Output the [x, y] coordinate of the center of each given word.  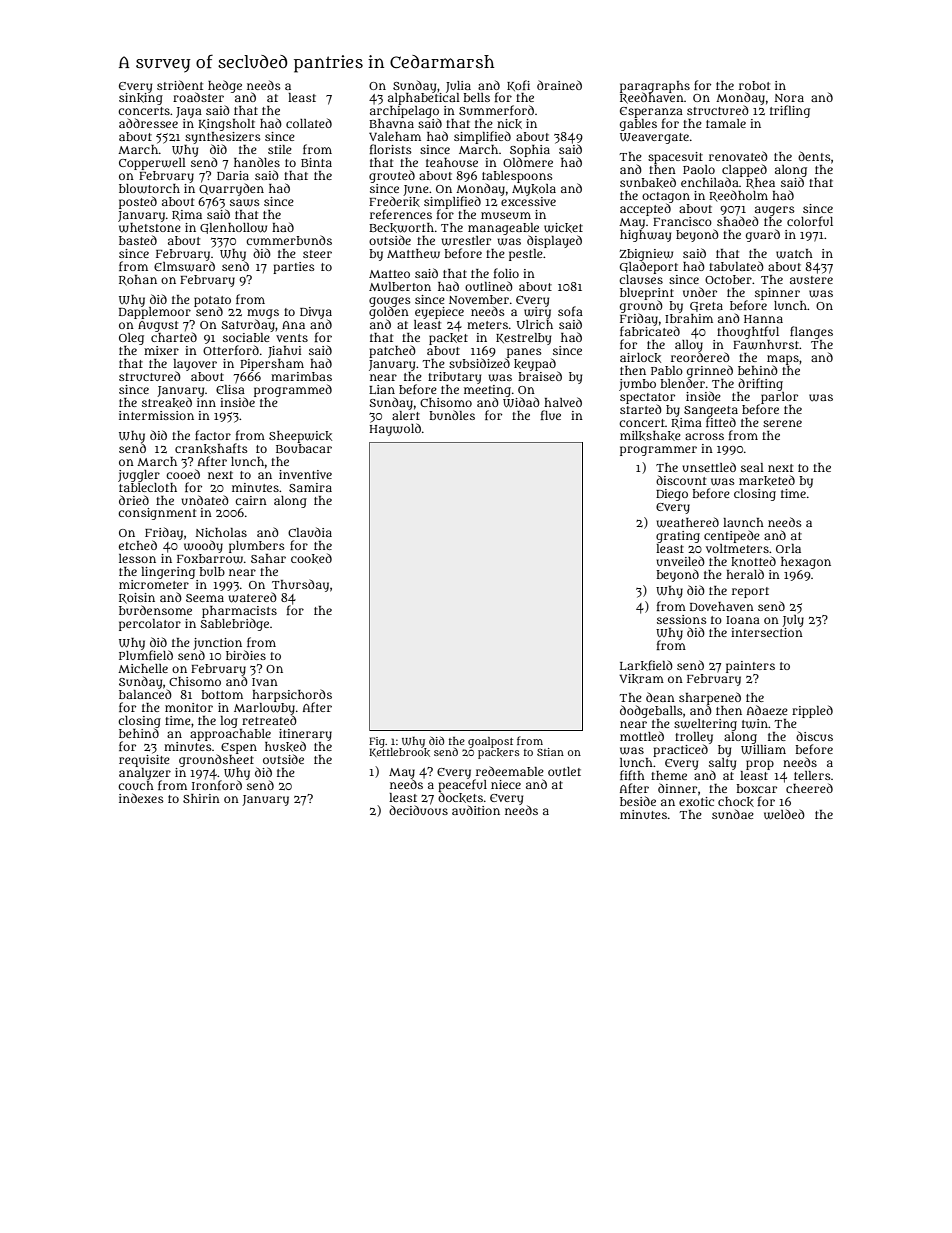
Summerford [496, 110]
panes [523, 353]
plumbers [257, 547]
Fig [377, 742]
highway [645, 236]
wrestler [466, 241]
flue [551, 415]
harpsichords [292, 695]
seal [752, 467]
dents [814, 156]
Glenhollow [233, 228]
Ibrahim [689, 318]
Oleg [131, 339]
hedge [225, 86]
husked [285, 746]
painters [750, 667]
